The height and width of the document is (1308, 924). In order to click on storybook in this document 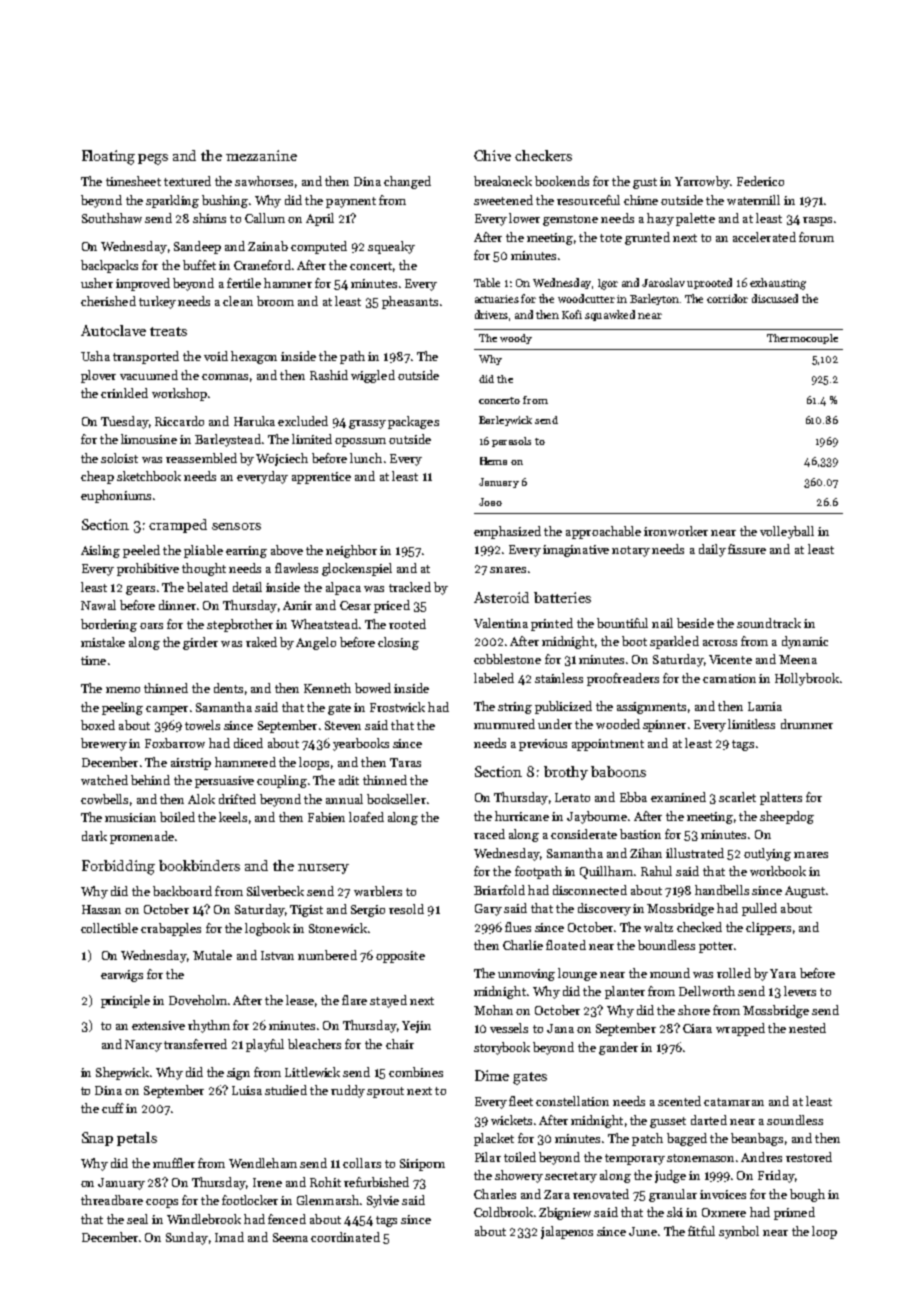, I will do `click(502, 1048)`.
